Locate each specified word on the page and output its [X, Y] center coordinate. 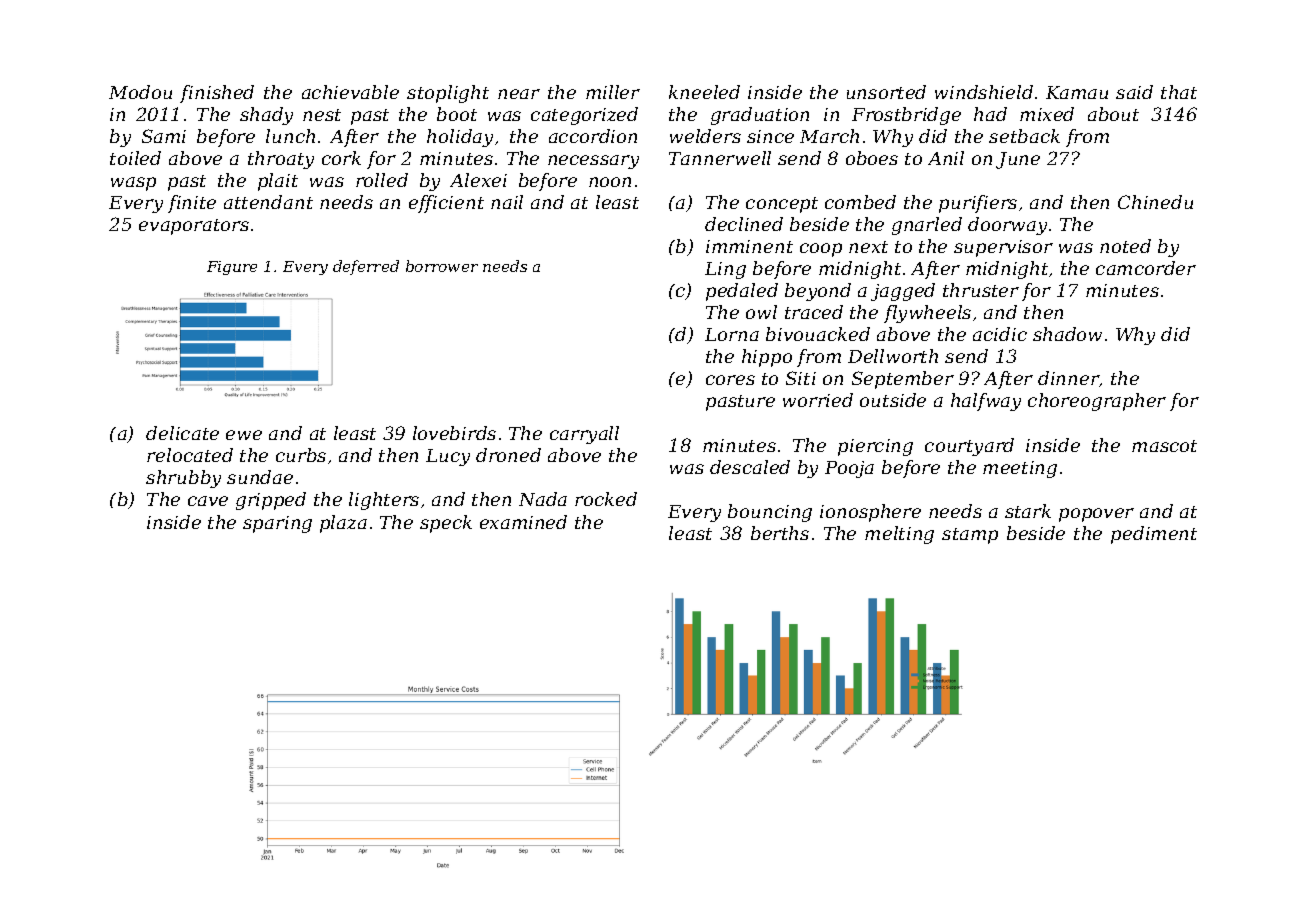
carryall [584, 435]
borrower [442, 266]
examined [523, 522]
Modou [140, 92]
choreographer [1097, 402]
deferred [366, 267]
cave [208, 501]
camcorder [1146, 268]
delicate [182, 433]
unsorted [886, 92]
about [1113, 114]
